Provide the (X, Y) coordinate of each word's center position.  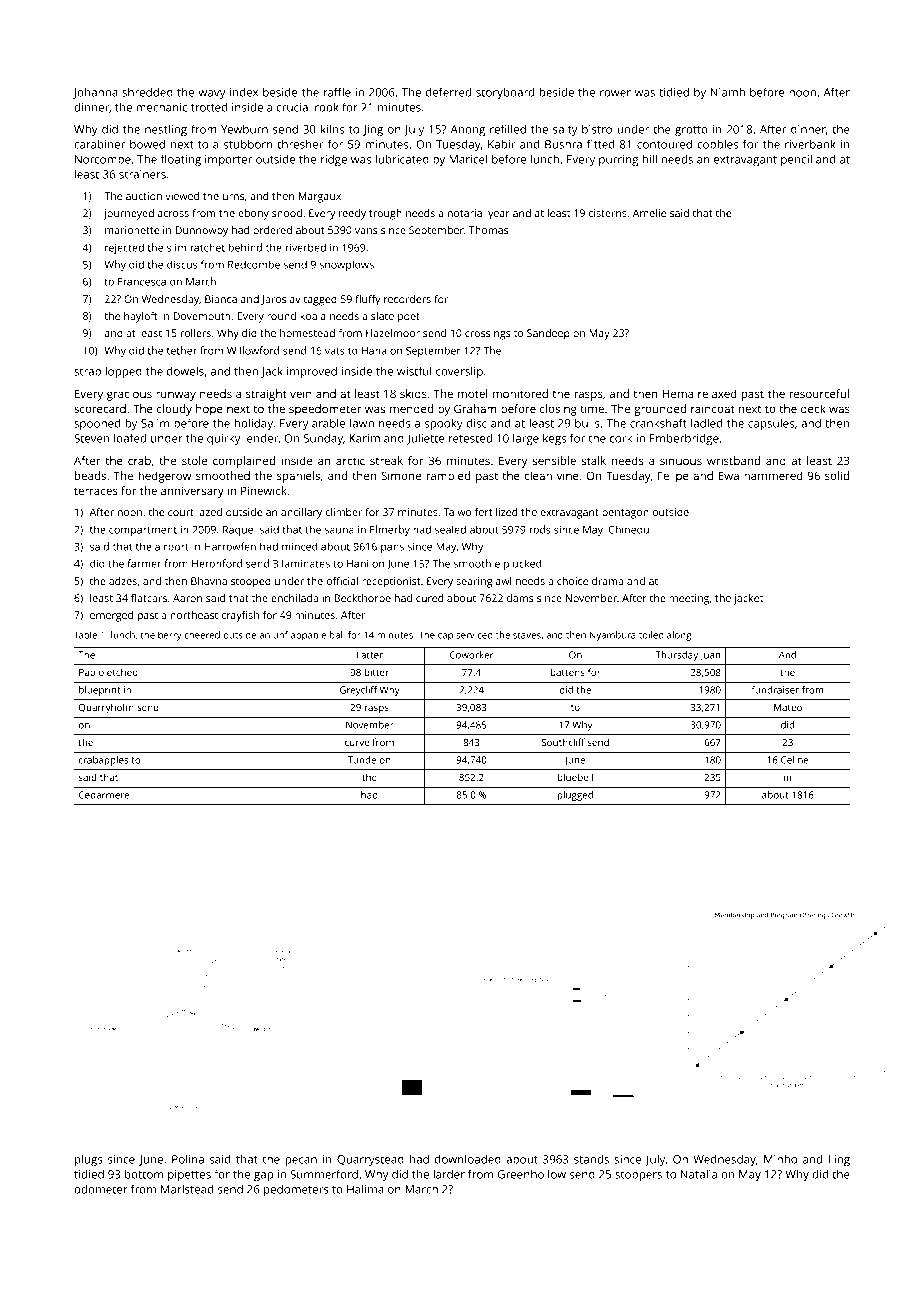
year (499, 215)
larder (449, 1174)
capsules (771, 424)
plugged (575, 796)
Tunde (362, 760)
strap (87, 373)
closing (558, 410)
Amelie (649, 213)
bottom (144, 1174)
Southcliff (563, 742)
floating (181, 160)
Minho (780, 1159)
